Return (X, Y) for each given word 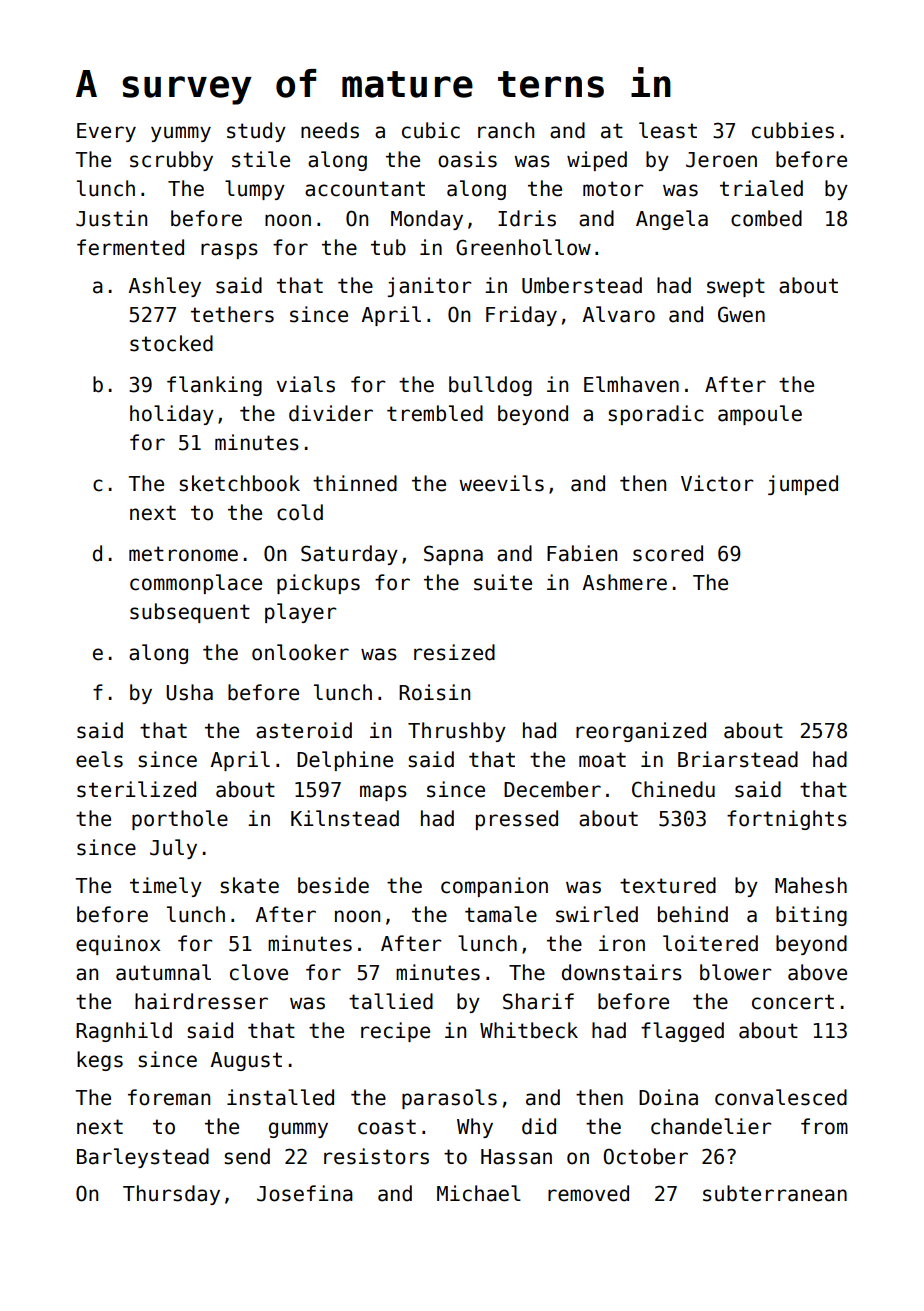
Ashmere (625, 582)
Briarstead (738, 759)
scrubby (171, 161)
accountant (365, 189)
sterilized (136, 789)
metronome (183, 554)
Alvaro (619, 314)
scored (668, 553)
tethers (232, 314)
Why (475, 1128)
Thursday (171, 1195)
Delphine (345, 761)
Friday (521, 316)
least (668, 130)
